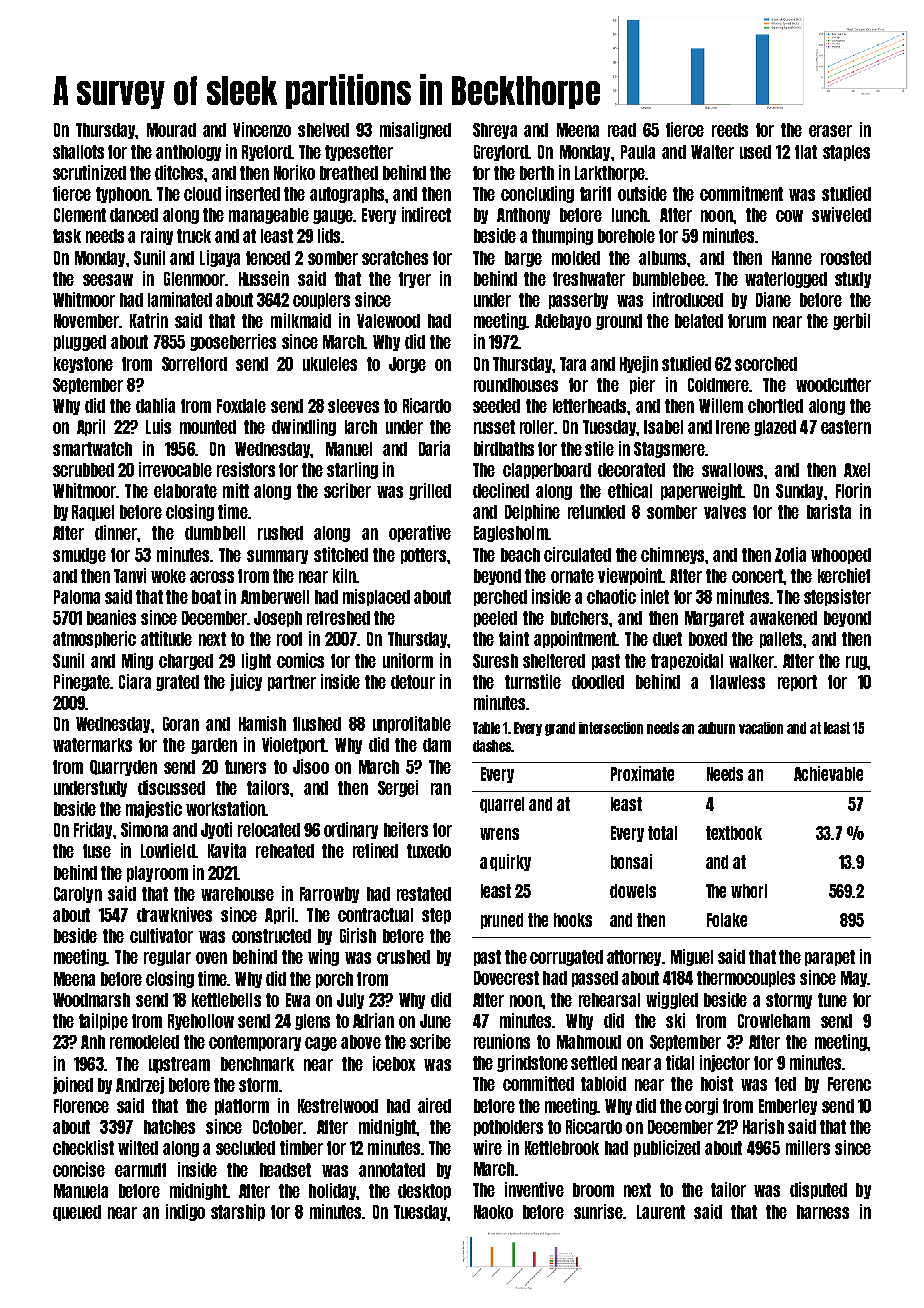  Describe the element at coordinates (123, 768) in the screenshot. I see `Quarryden` at that location.
